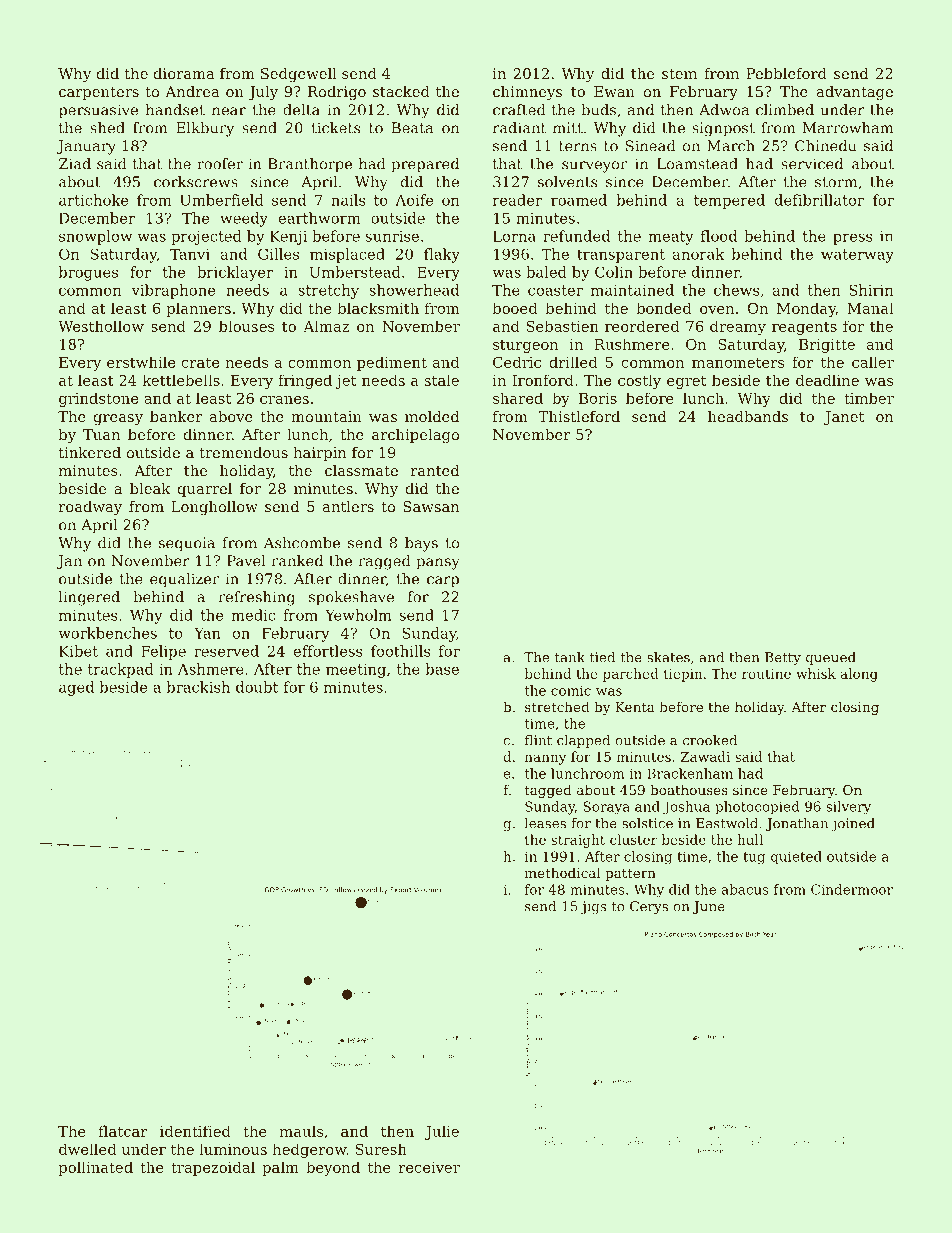 Image resolution: width=952 pixels, height=1233 pixels. I want to click on diorama, so click(184, 73).
